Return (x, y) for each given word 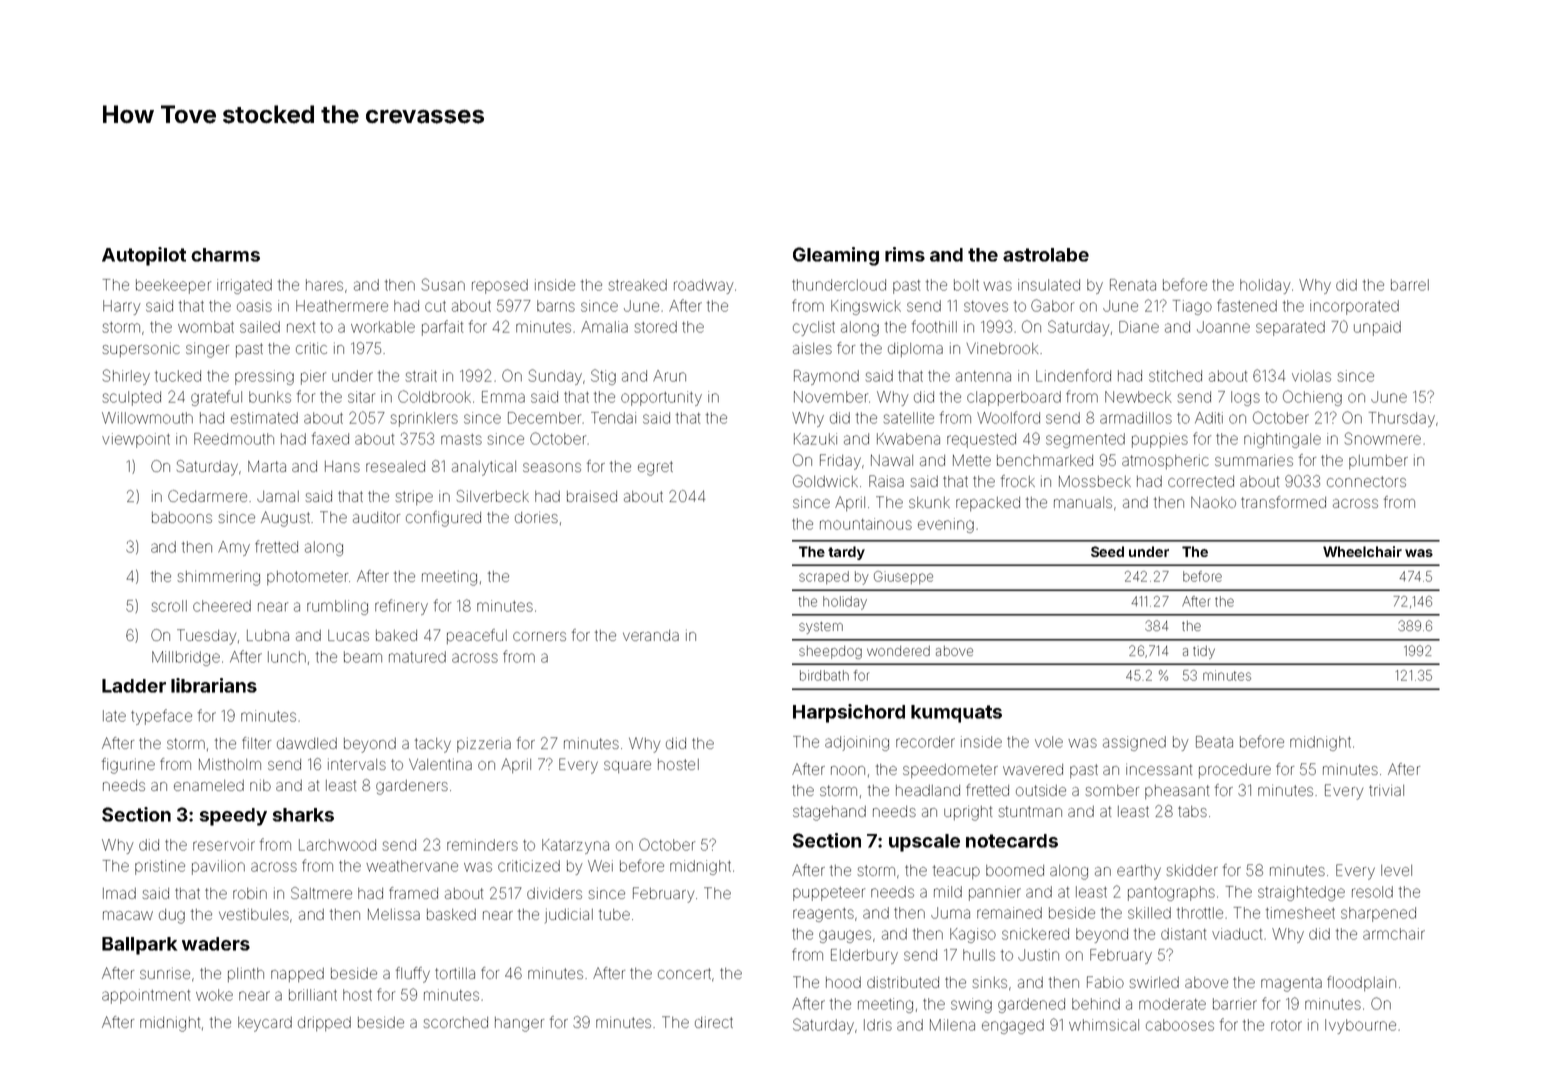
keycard (265, 1024)
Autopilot (144, 256)
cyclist (814, 328)
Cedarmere (207, 496)
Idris (878, 1025)
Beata (1214, 742)
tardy (846, 553)
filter (256, 743)
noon (848, 770)
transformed (1283, 502)
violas (1311, 376)
